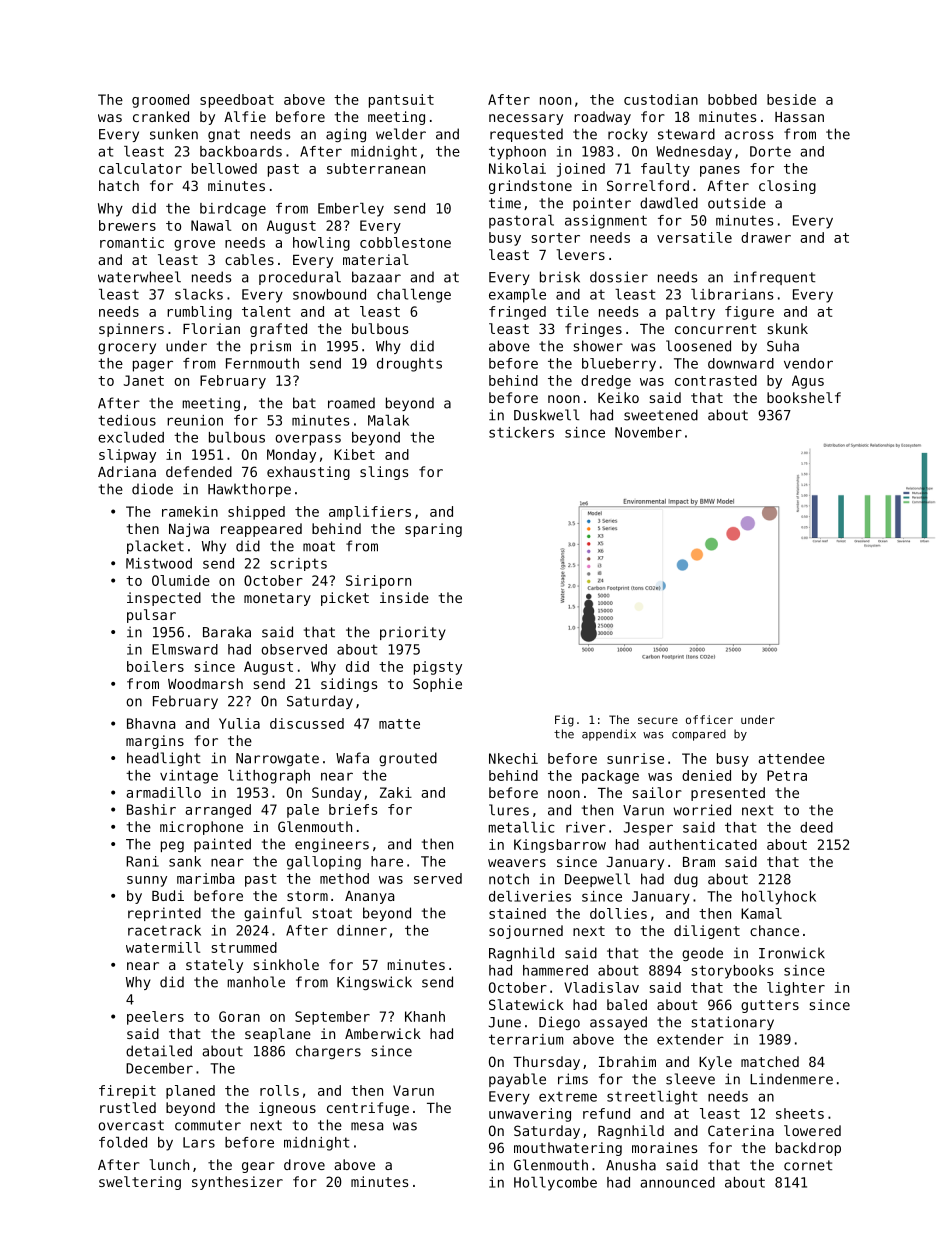 The height and width of the screenshot is (1233, 952). What do you see at coordinates (239, 1016) in the screenshot?
I see `Goran` at bounding box center [239, 1016].
